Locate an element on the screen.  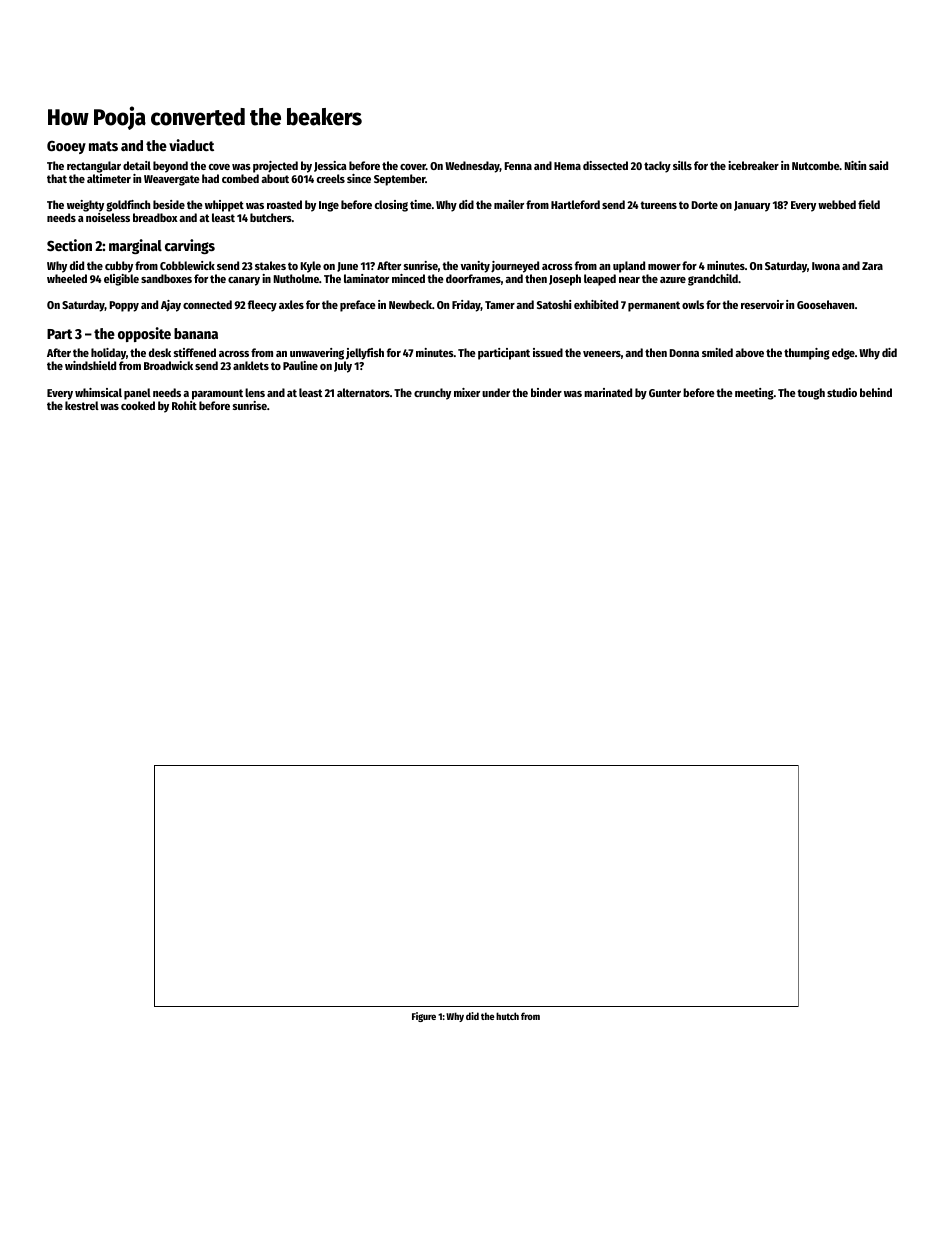
kestrel is located at coordinates (82, 405).
